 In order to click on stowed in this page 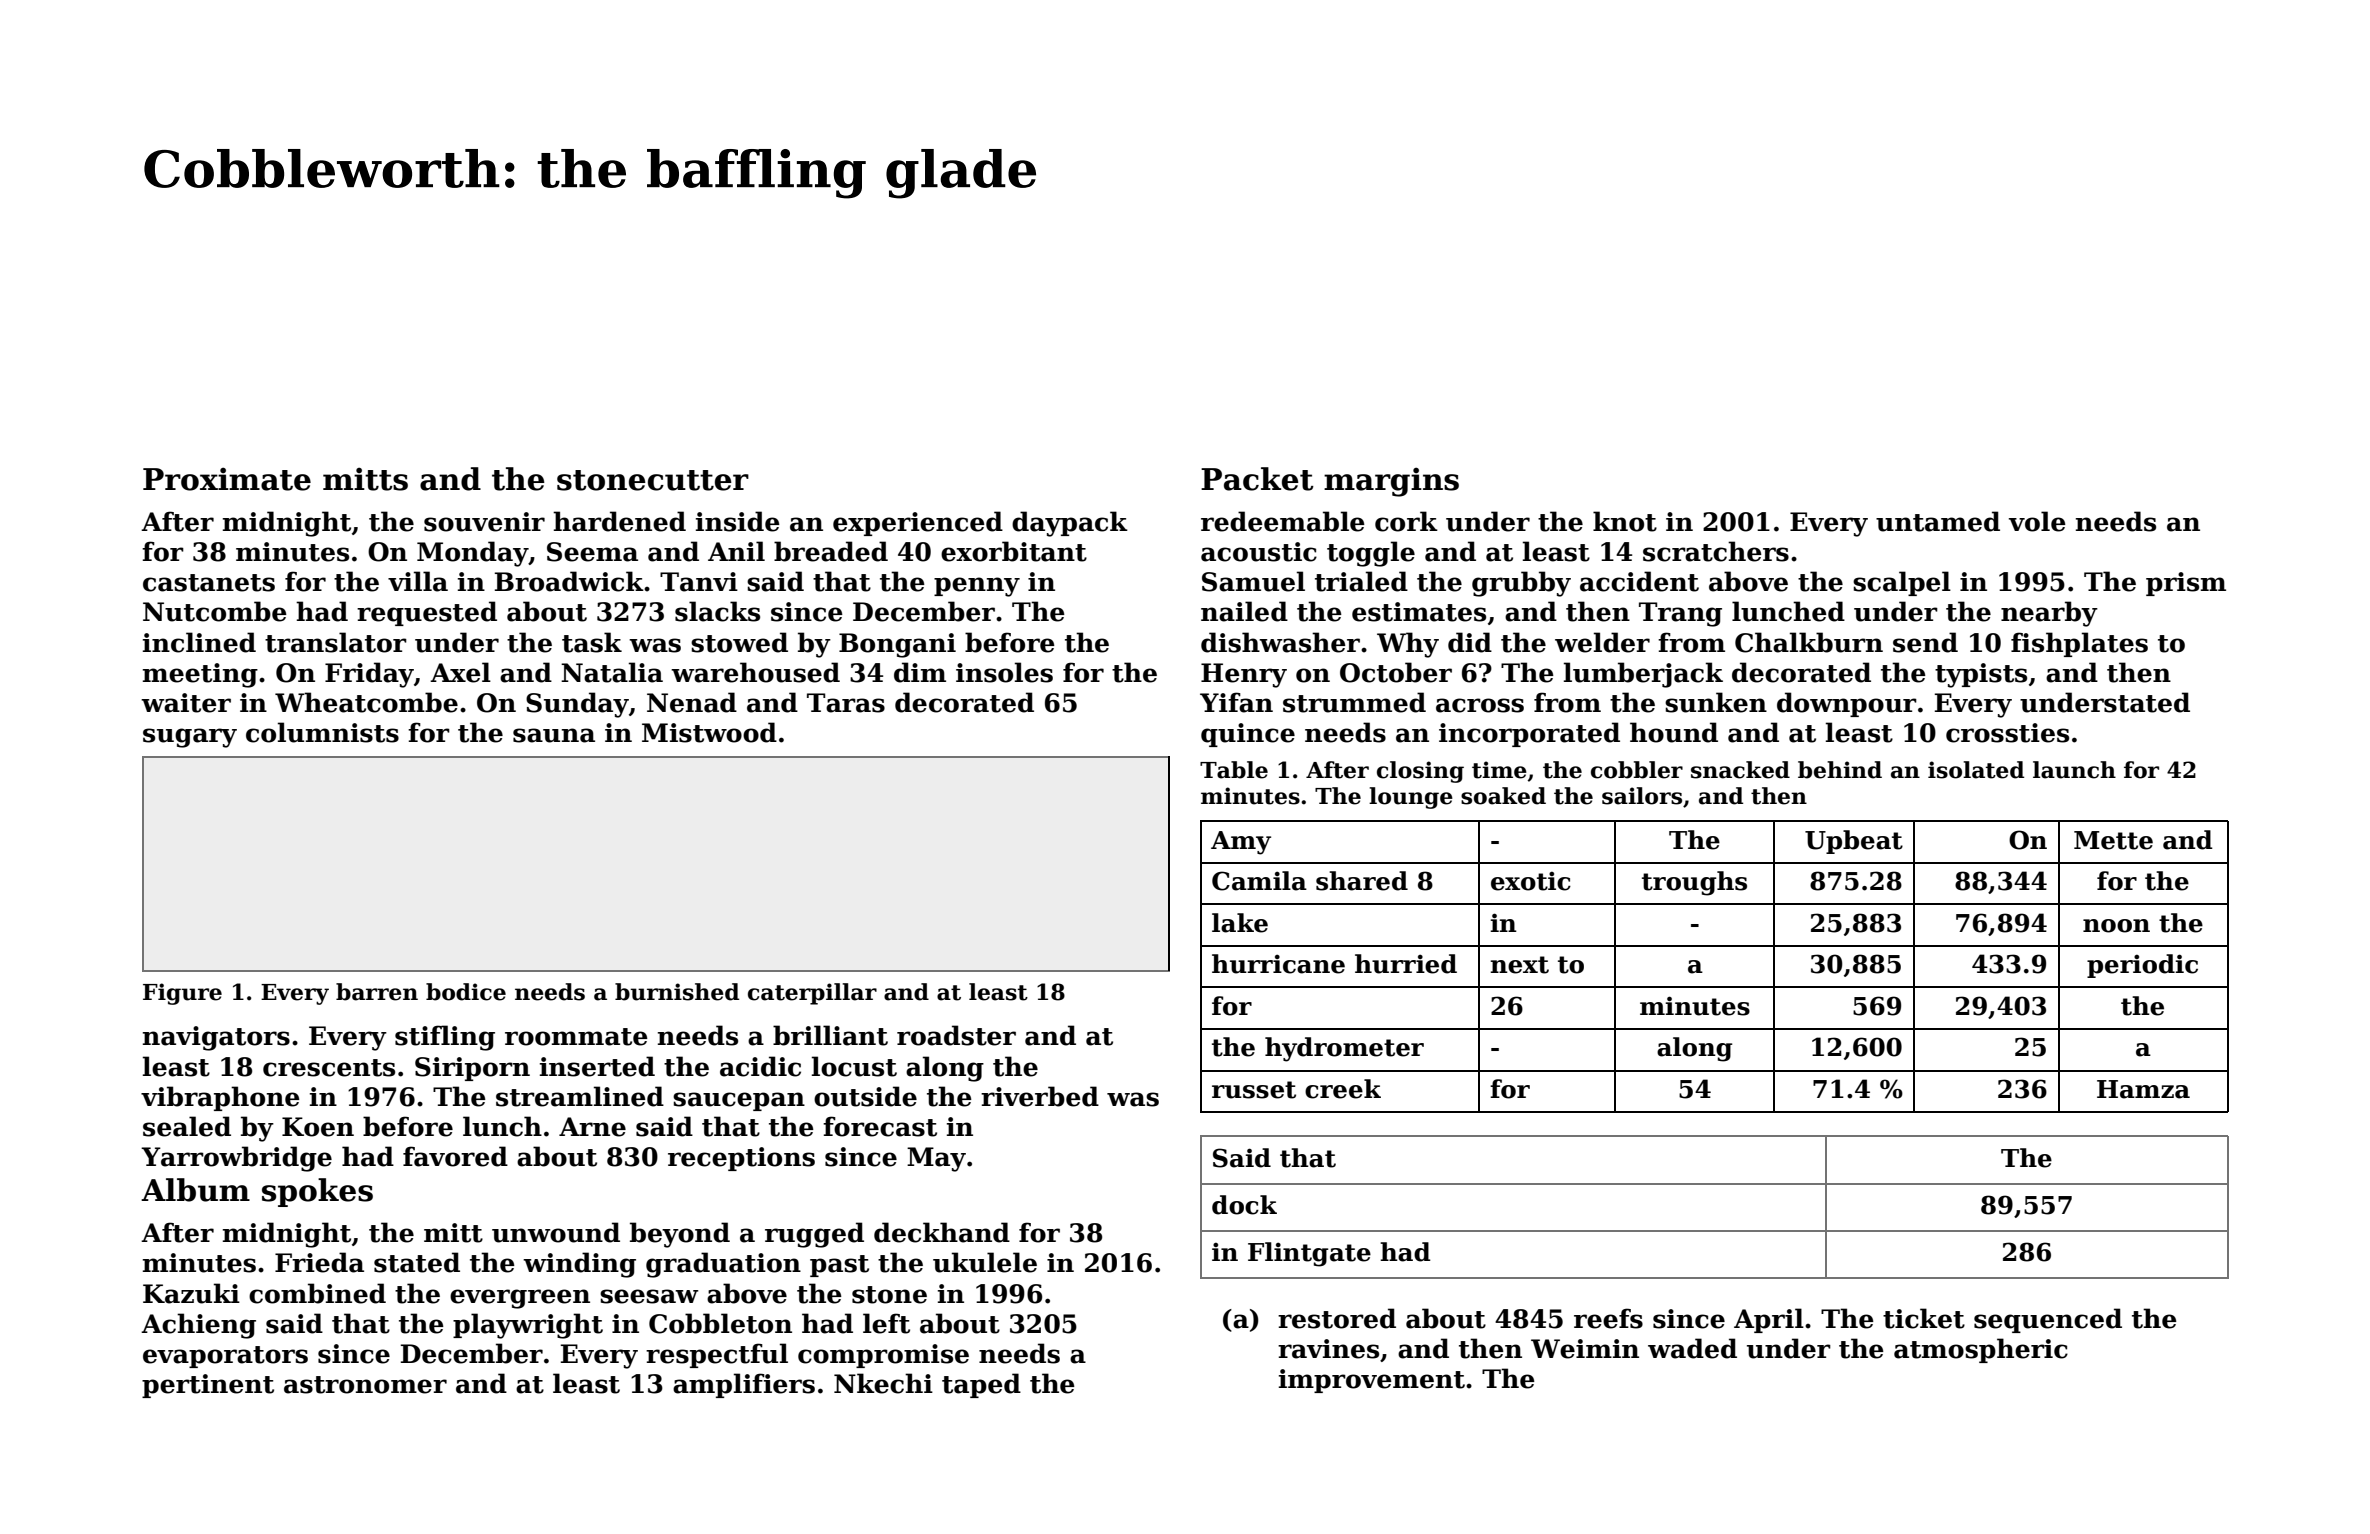, I will do `click(739, 642)`.
